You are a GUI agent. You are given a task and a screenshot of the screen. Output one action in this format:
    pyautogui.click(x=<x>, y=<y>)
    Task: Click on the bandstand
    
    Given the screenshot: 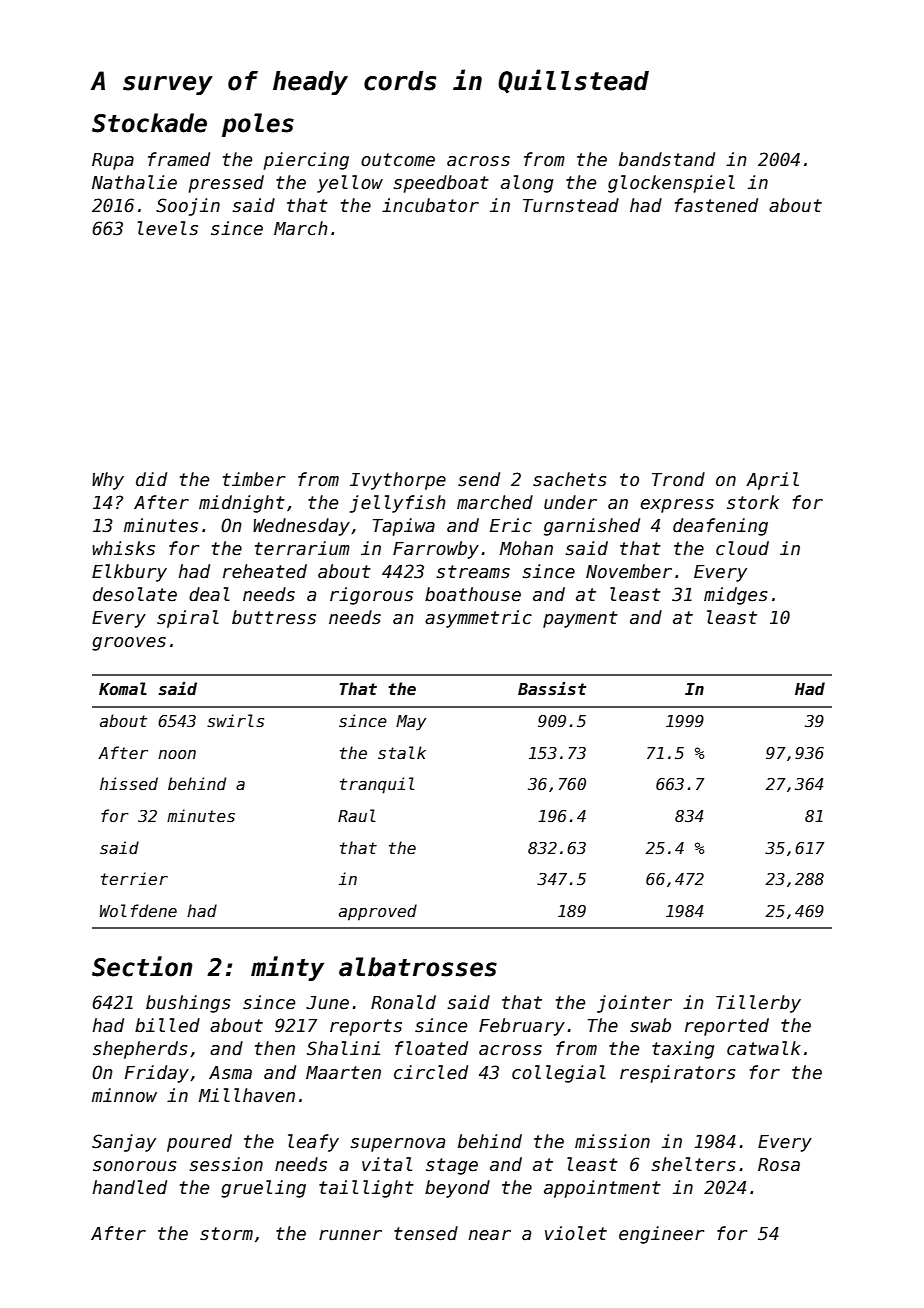 What is the action you would take?
    pyautogui.click(x=667, y=159)
